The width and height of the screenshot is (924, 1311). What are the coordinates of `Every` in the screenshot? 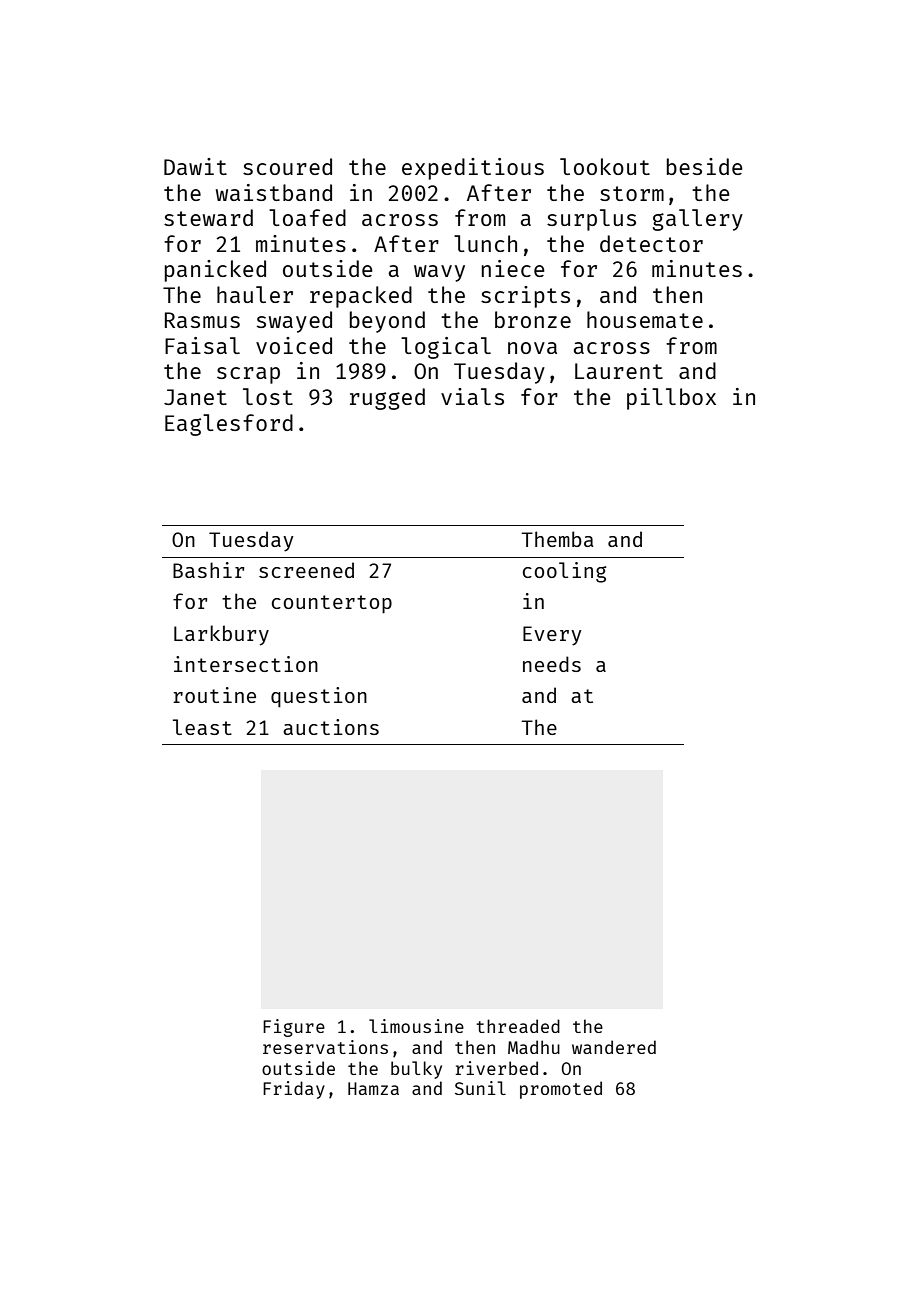 It's located at (552, 636).
